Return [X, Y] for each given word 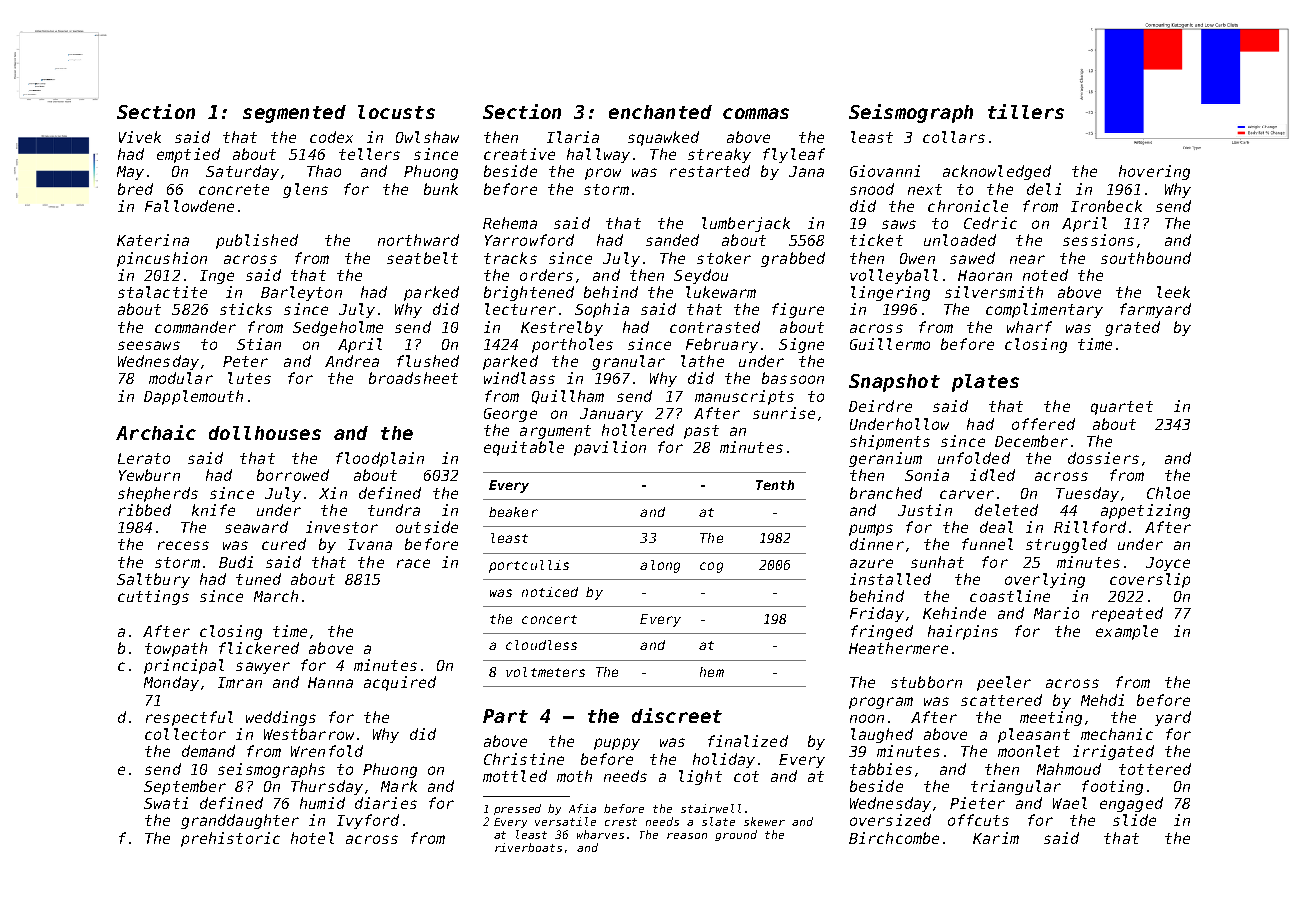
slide [1134, 820]
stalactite [162, 292]
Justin [925, 510]
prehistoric [230, 839]
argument [555, 432]
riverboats [528, 847]
